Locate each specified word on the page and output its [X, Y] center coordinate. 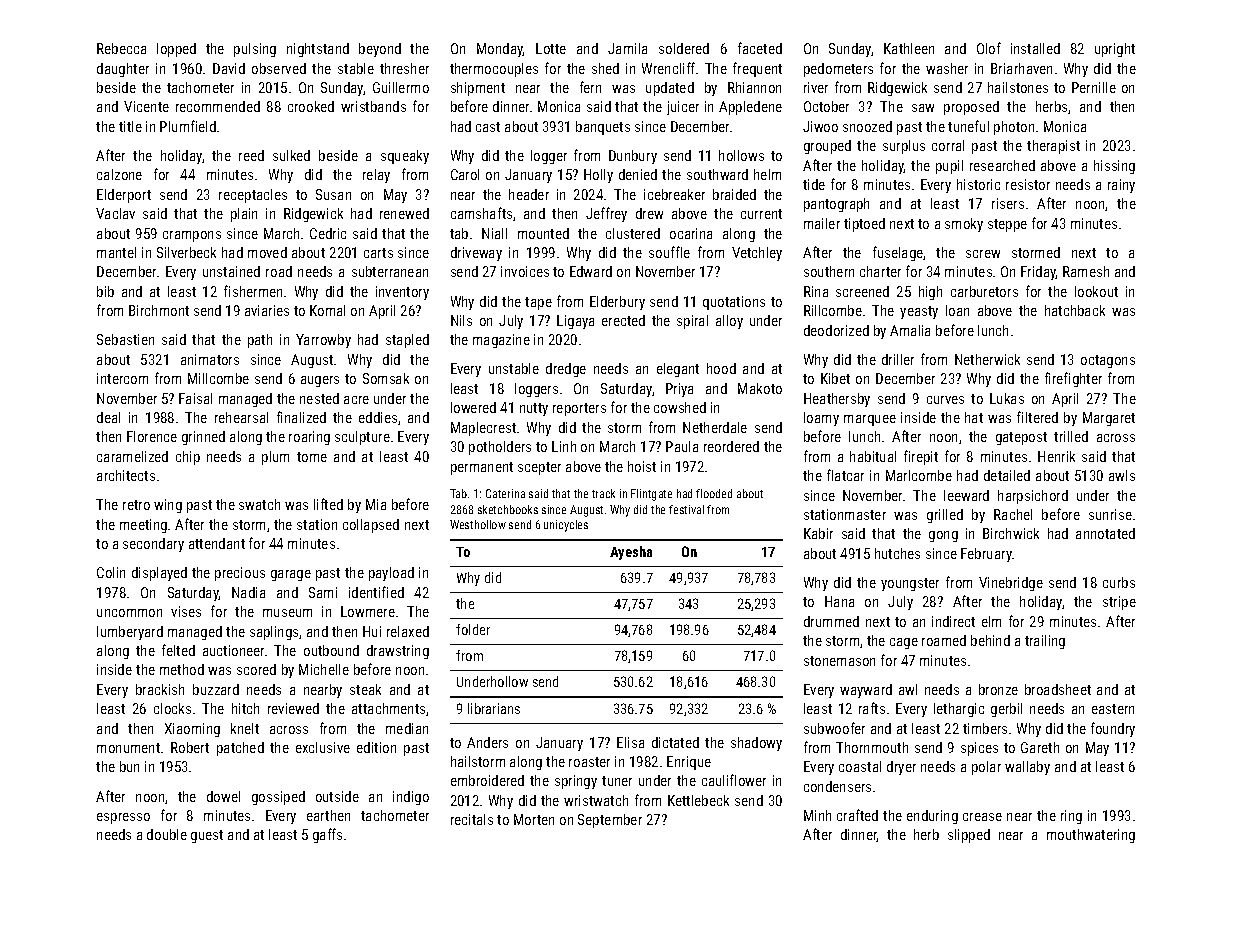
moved [267, 252]
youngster [910, 584]
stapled [407, 341]
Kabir [818, 533]
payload [391, 574]
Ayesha [631, 553]
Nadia [248, 592]
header [529, 194]
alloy [729, 322]
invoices [525, 271]
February [987, 555]
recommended [218, 106]
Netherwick [987, 359]
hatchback [1075, 310]
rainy [1121, 186]
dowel [223, 796]
